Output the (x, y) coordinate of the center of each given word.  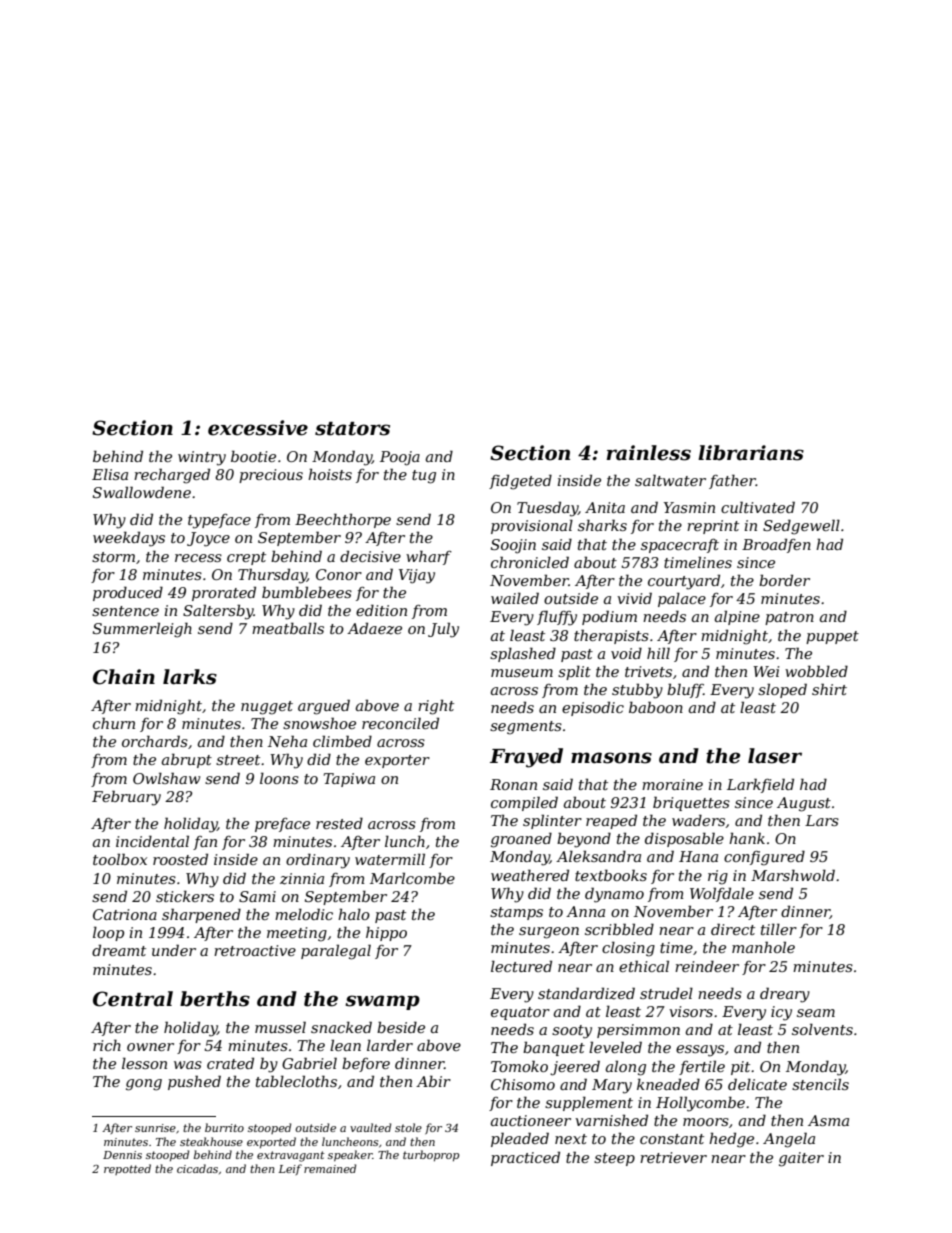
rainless (649, 453)
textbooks (611, 875)
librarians (751, 453)
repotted (127, 1169)
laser (775, 756)
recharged (172, 476)
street (238, 760)
